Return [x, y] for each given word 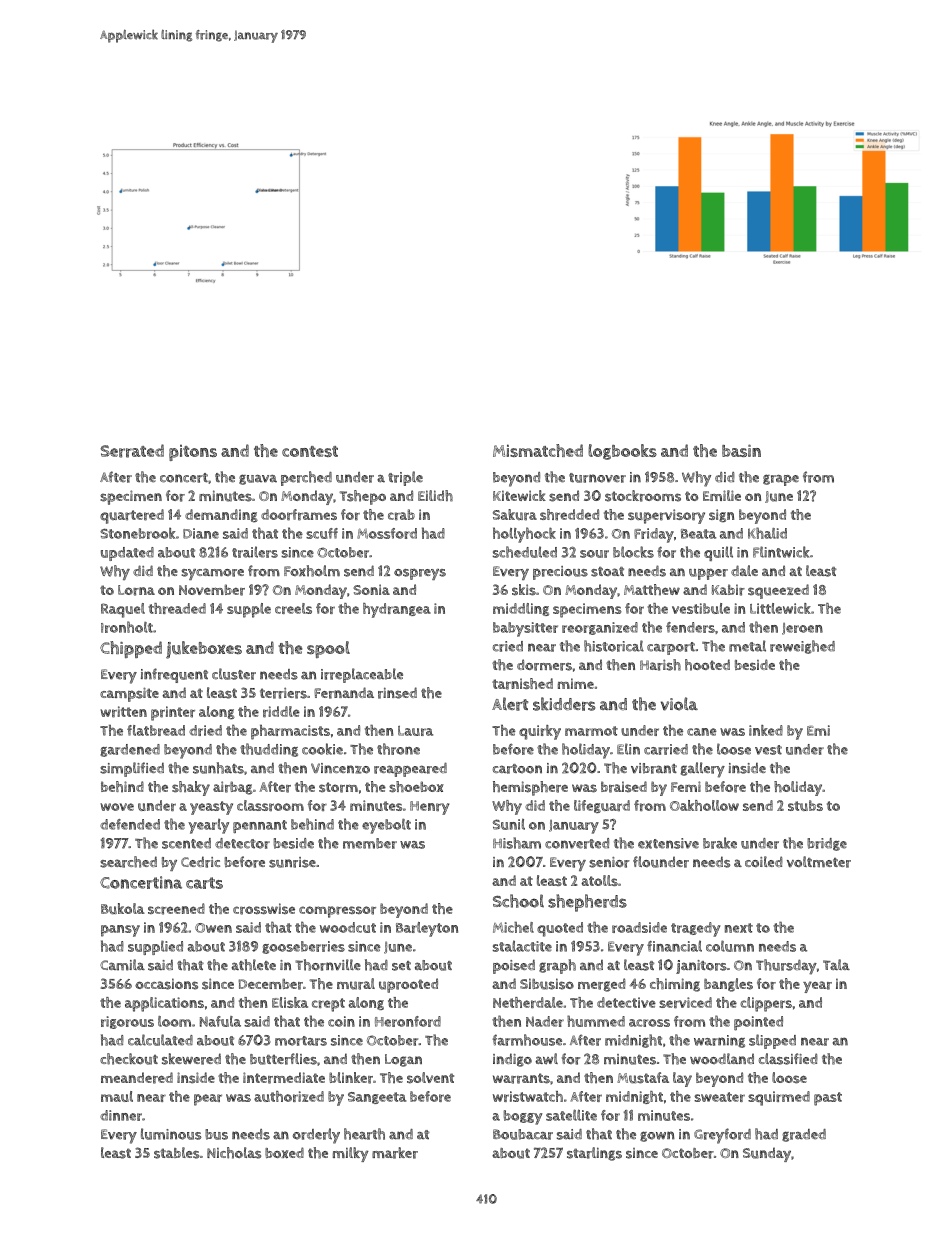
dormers [544, 665]
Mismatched [538, 450]
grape [781, 480]
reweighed [802, 647]
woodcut [348, 927]
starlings [594, 1154]
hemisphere [530, 788]
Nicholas [234, 1153]
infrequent [174, 675]
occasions [166, 984]
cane [702, 732]
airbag [233, 788]
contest [310, 451]
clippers [766, 1004]
